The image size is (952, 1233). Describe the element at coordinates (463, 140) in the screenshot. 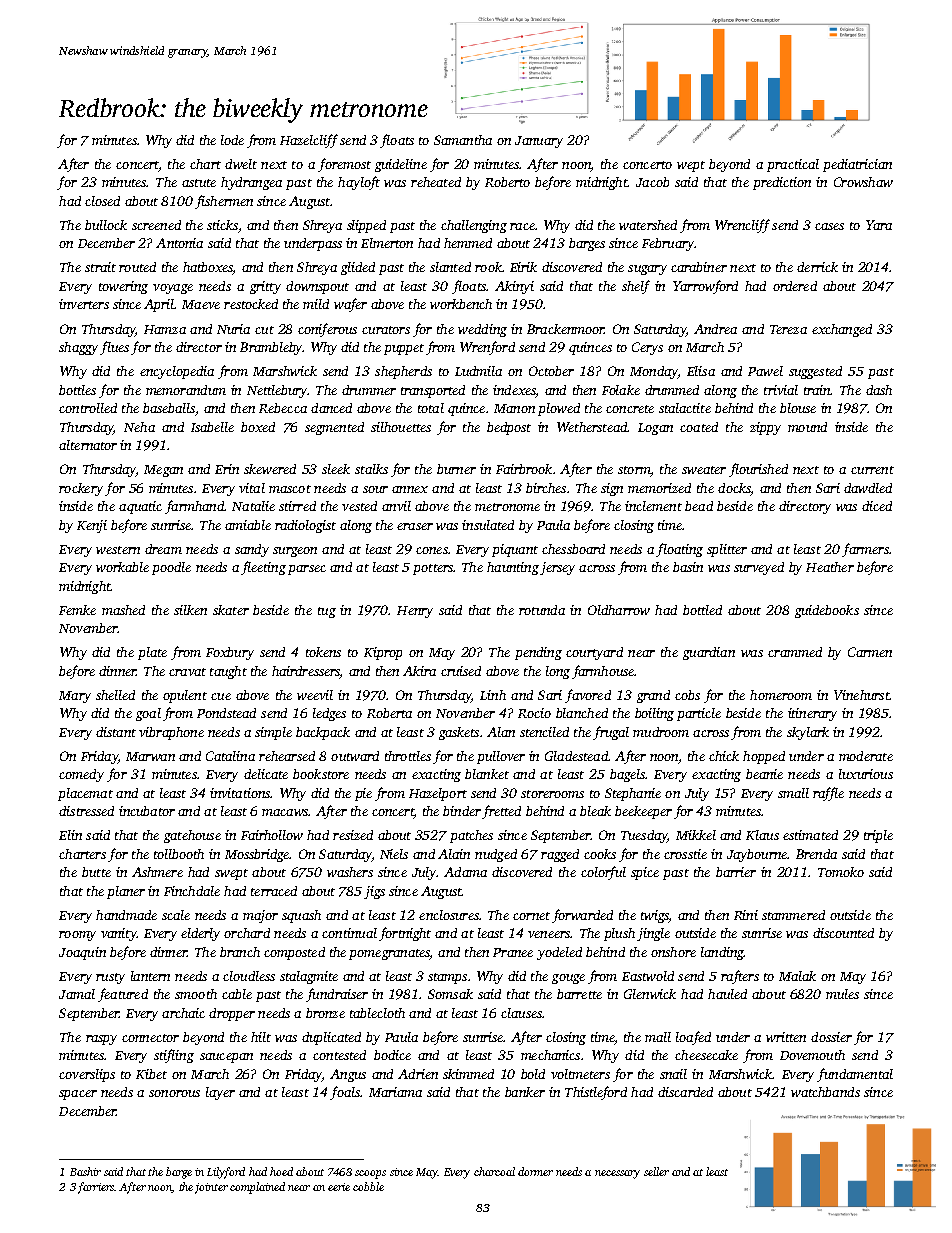

I see `Samantha` at that location.
